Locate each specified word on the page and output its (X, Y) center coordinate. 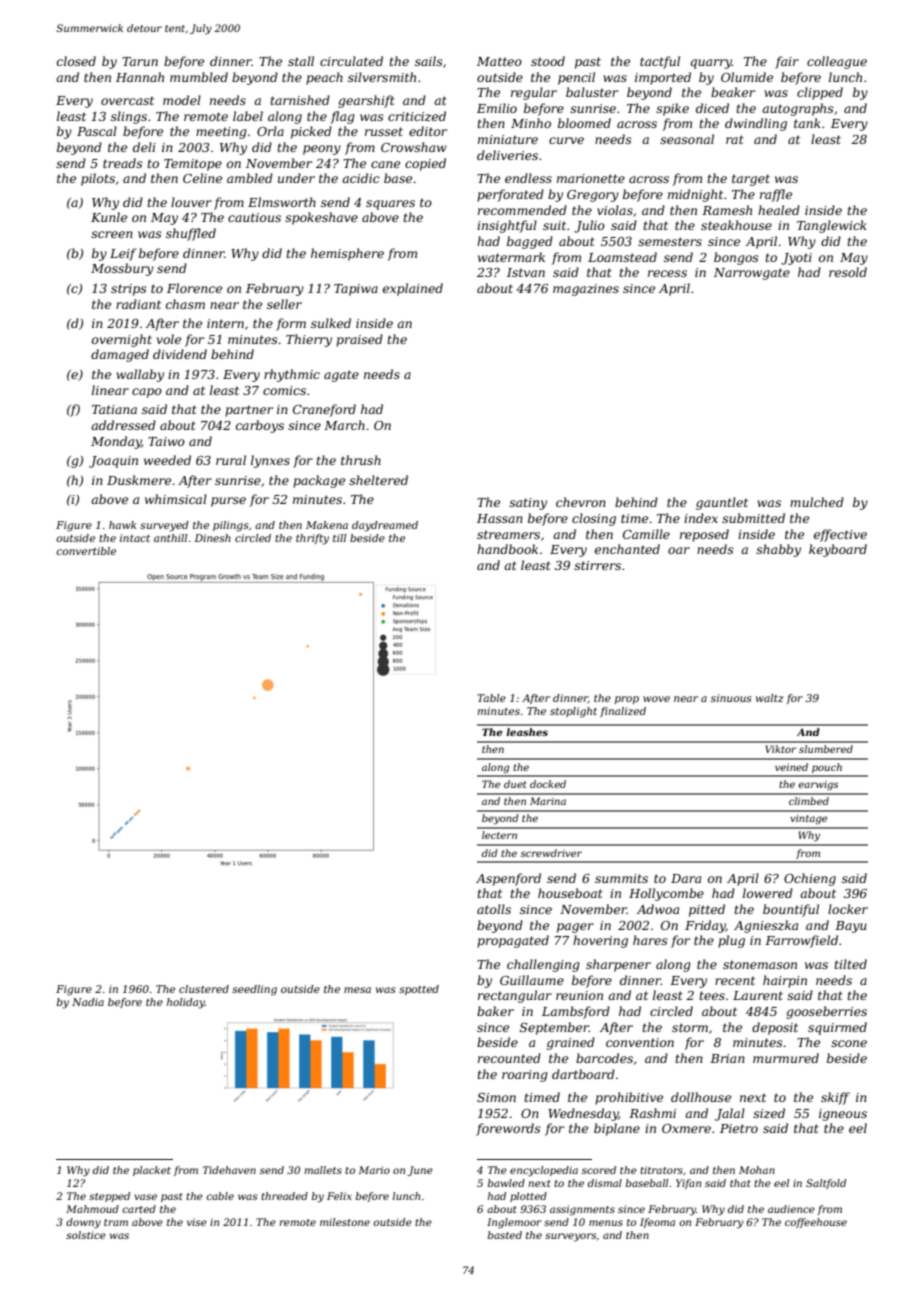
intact (135, 538)
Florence (194, 288)
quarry (711, 64)
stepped (109, 1197)
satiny (528, 504)
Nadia (88, 1002)
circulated (351, 61)
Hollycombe (666, 894)
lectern (499, 835)
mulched (817, 502)
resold (848, 272)
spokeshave (321, 218)
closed (76, 61)
